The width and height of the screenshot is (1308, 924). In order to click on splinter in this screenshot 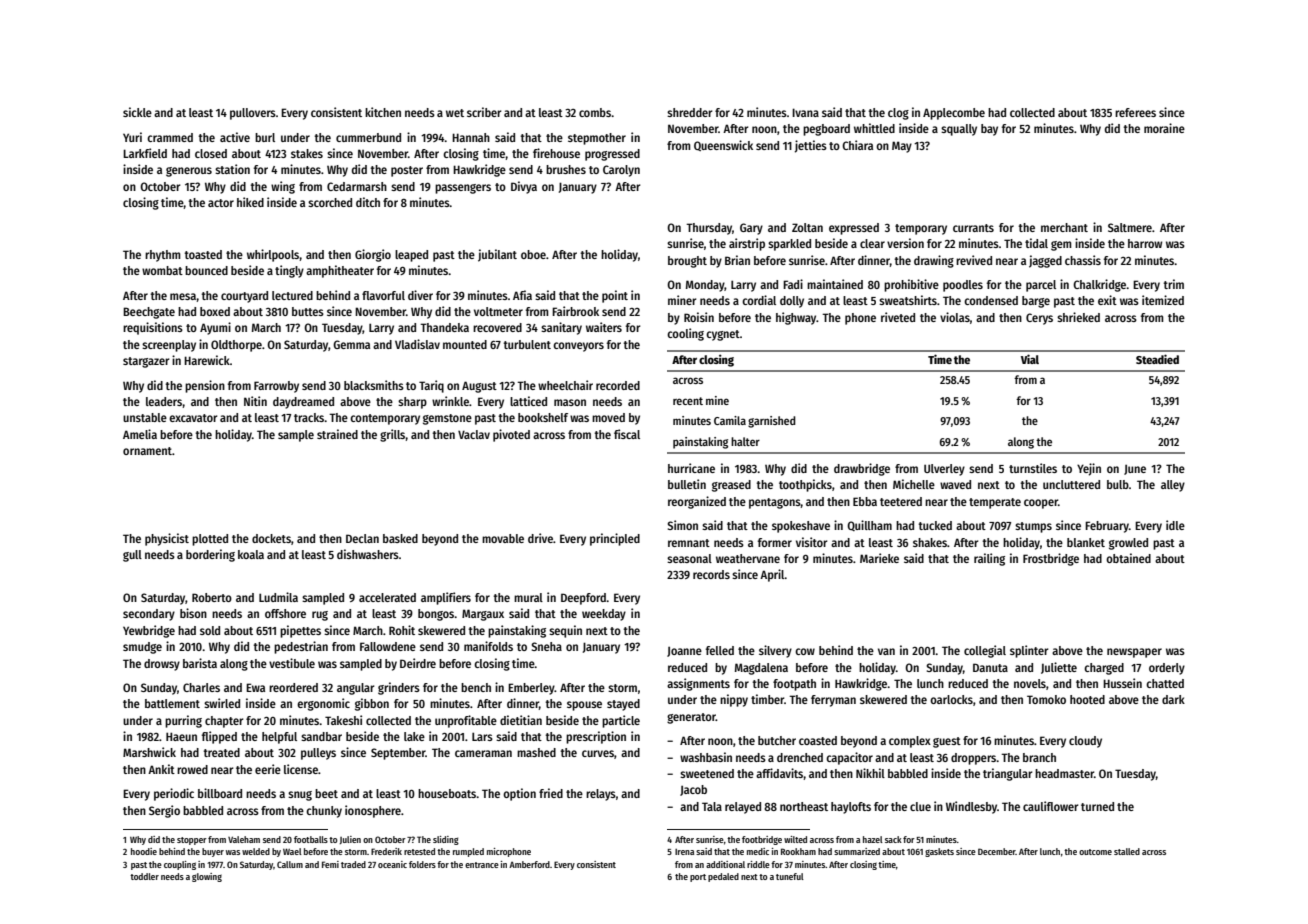, I will do `click(1029, 651)`.
